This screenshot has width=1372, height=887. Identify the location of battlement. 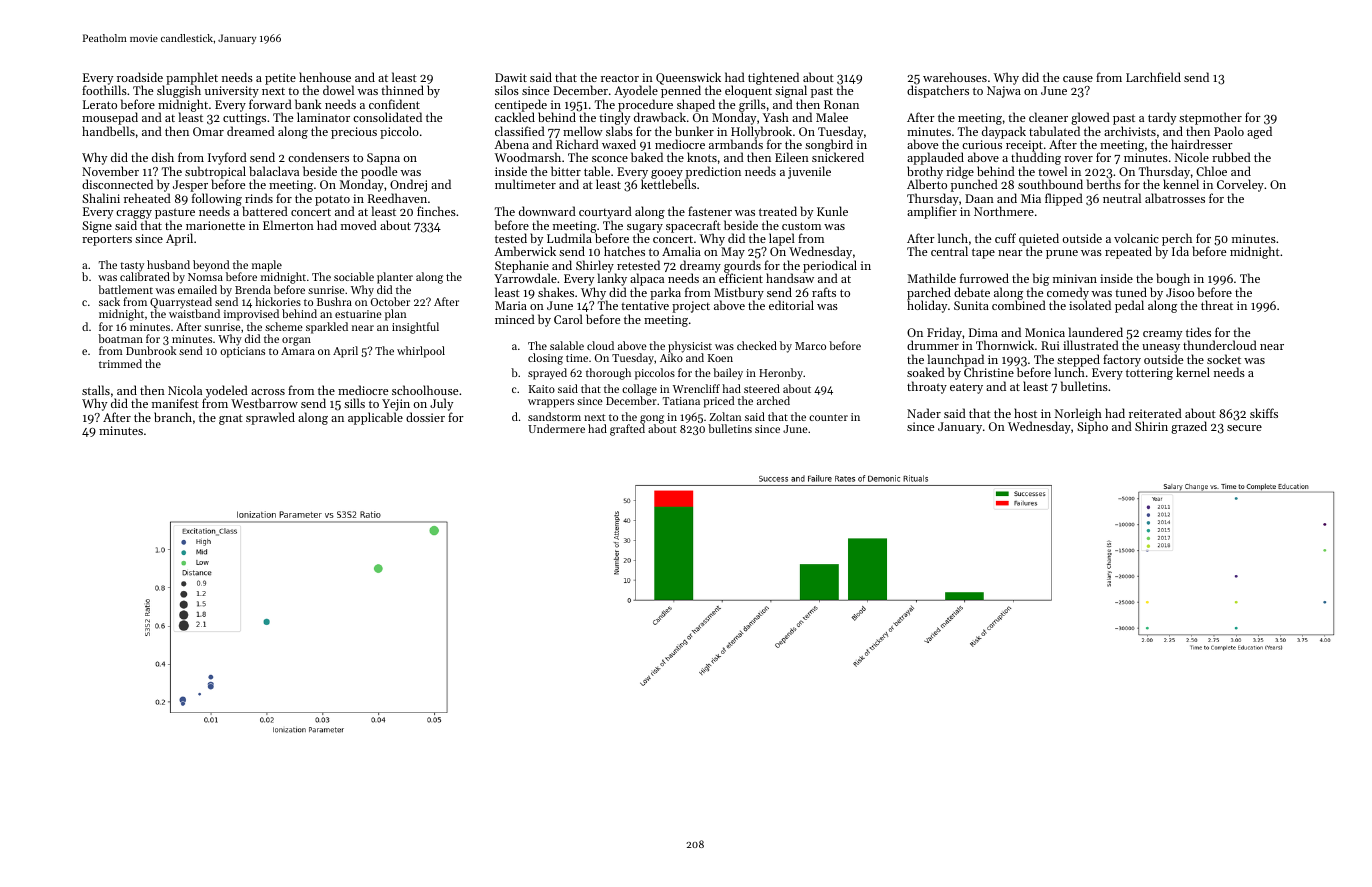
(125, 289).
